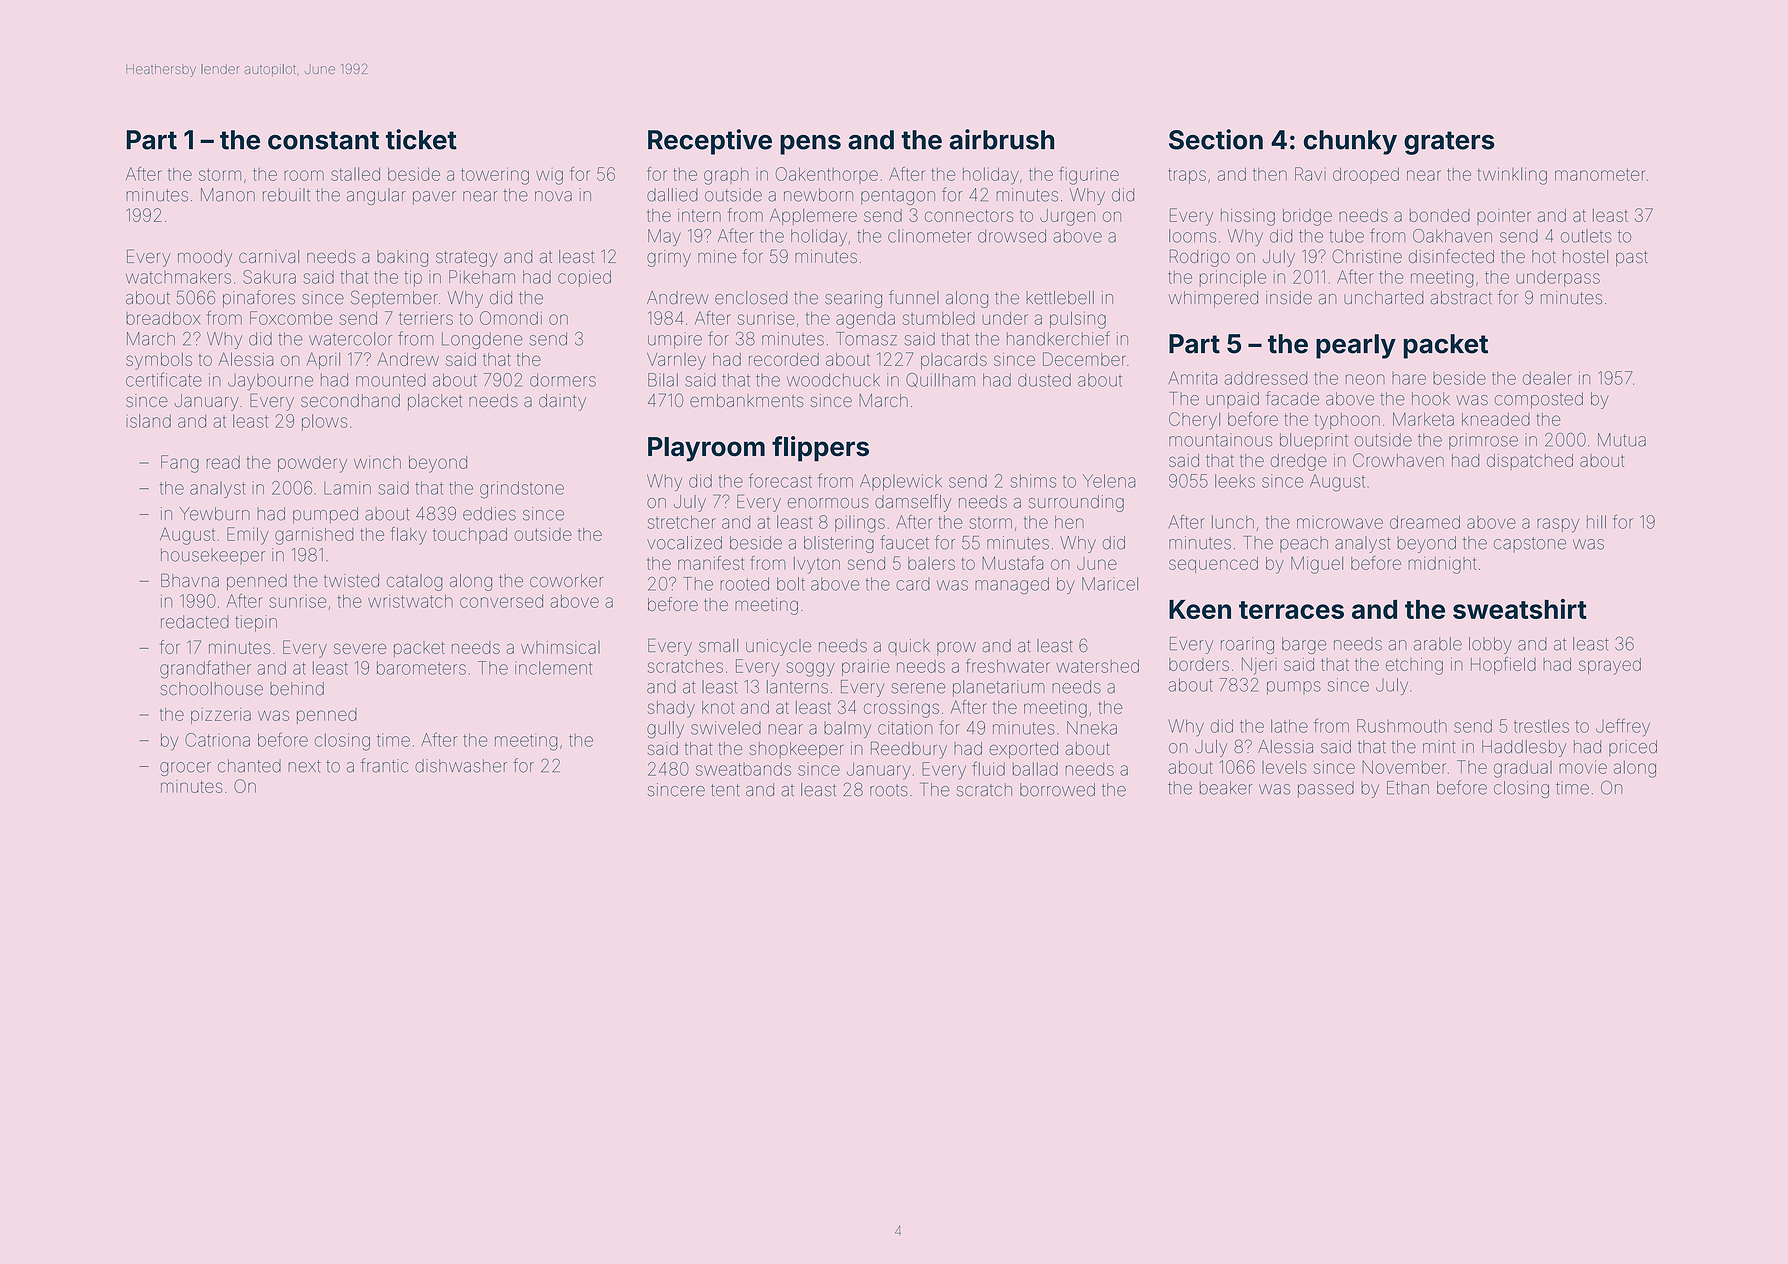 This screenshot has width=1788, height=1264. I want to click on September, so click(394, 298).
